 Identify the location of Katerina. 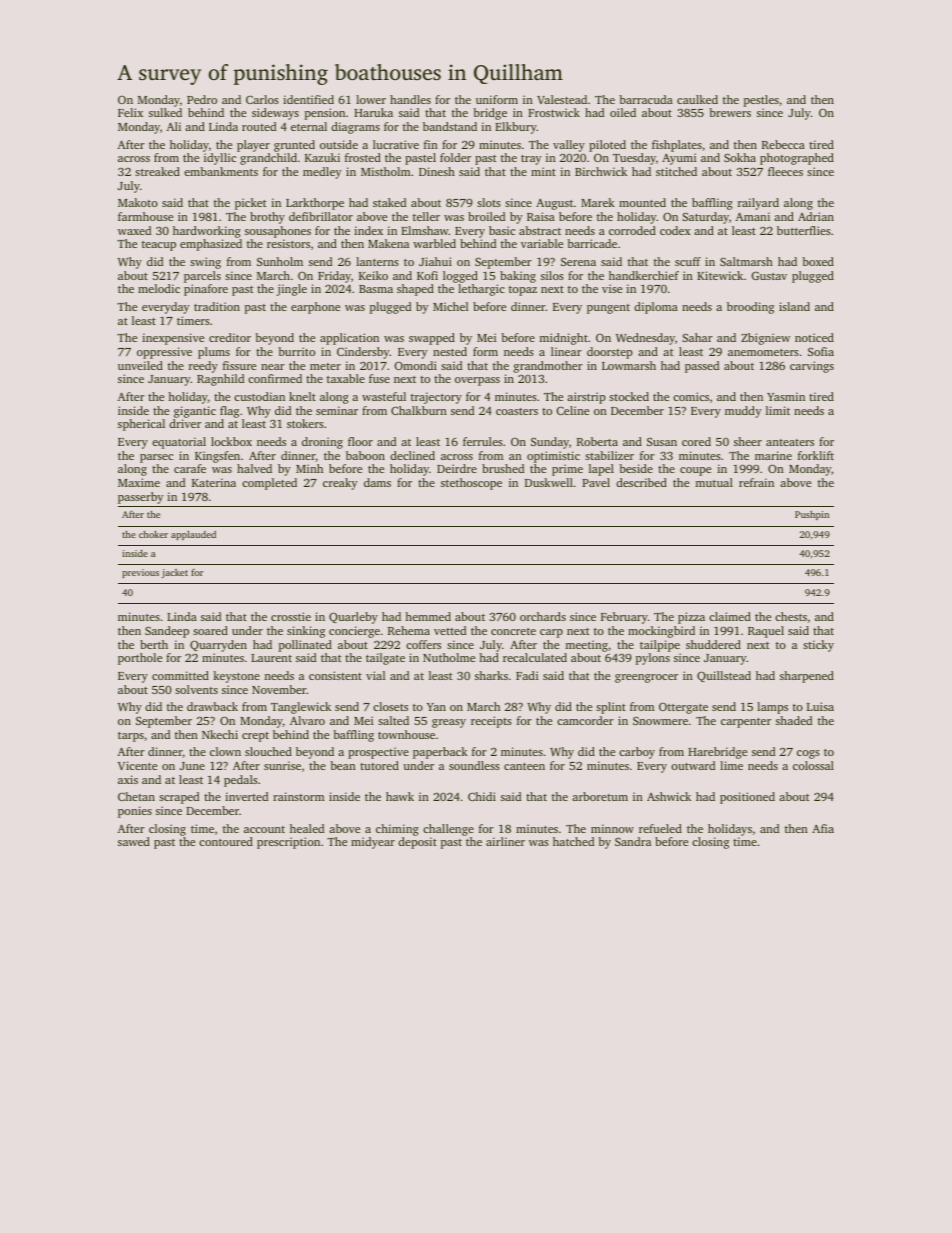
(214, 482).
